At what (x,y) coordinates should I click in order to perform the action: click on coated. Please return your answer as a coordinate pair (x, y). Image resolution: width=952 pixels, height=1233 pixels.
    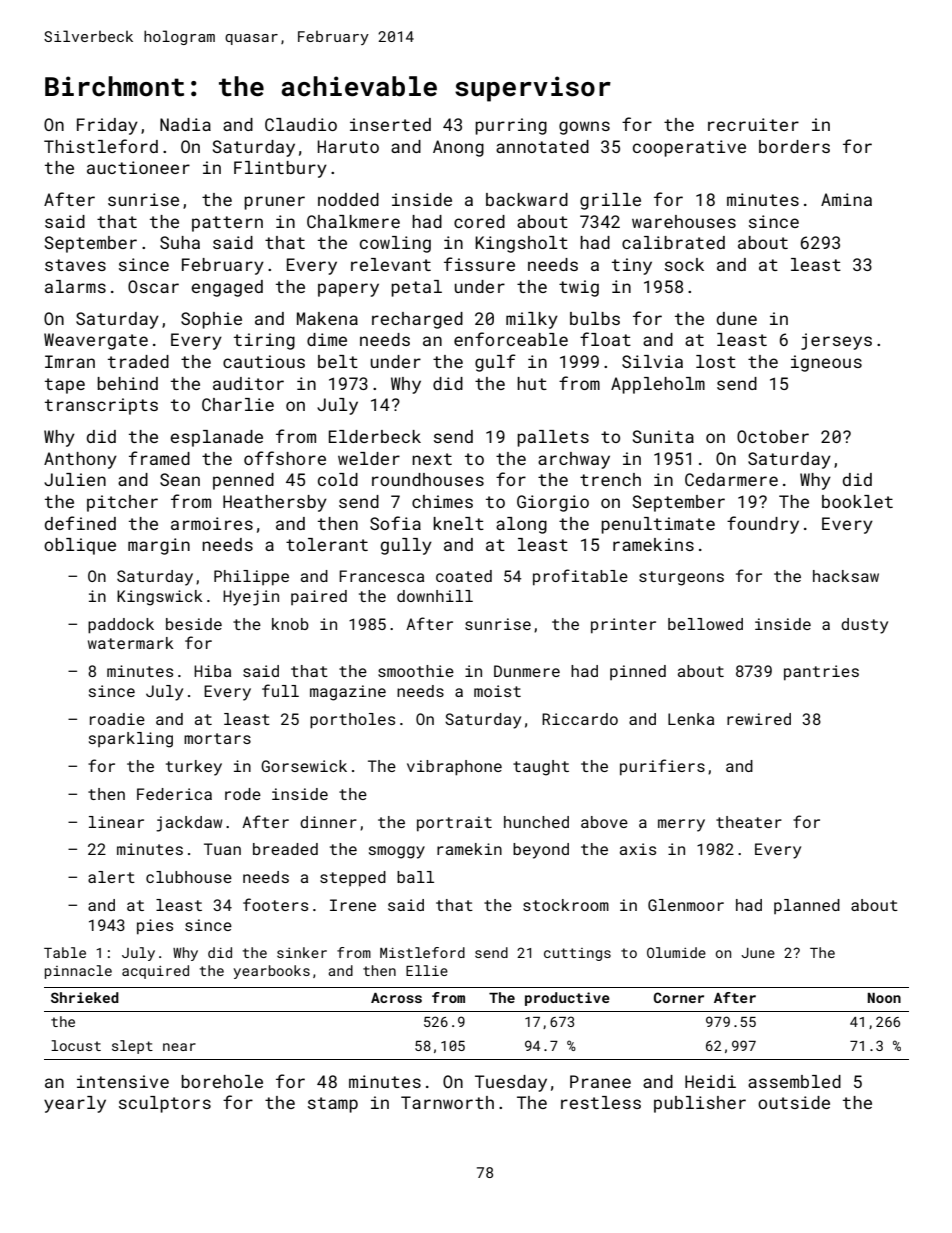
    Looking at the image, I should click on (464, 576).
